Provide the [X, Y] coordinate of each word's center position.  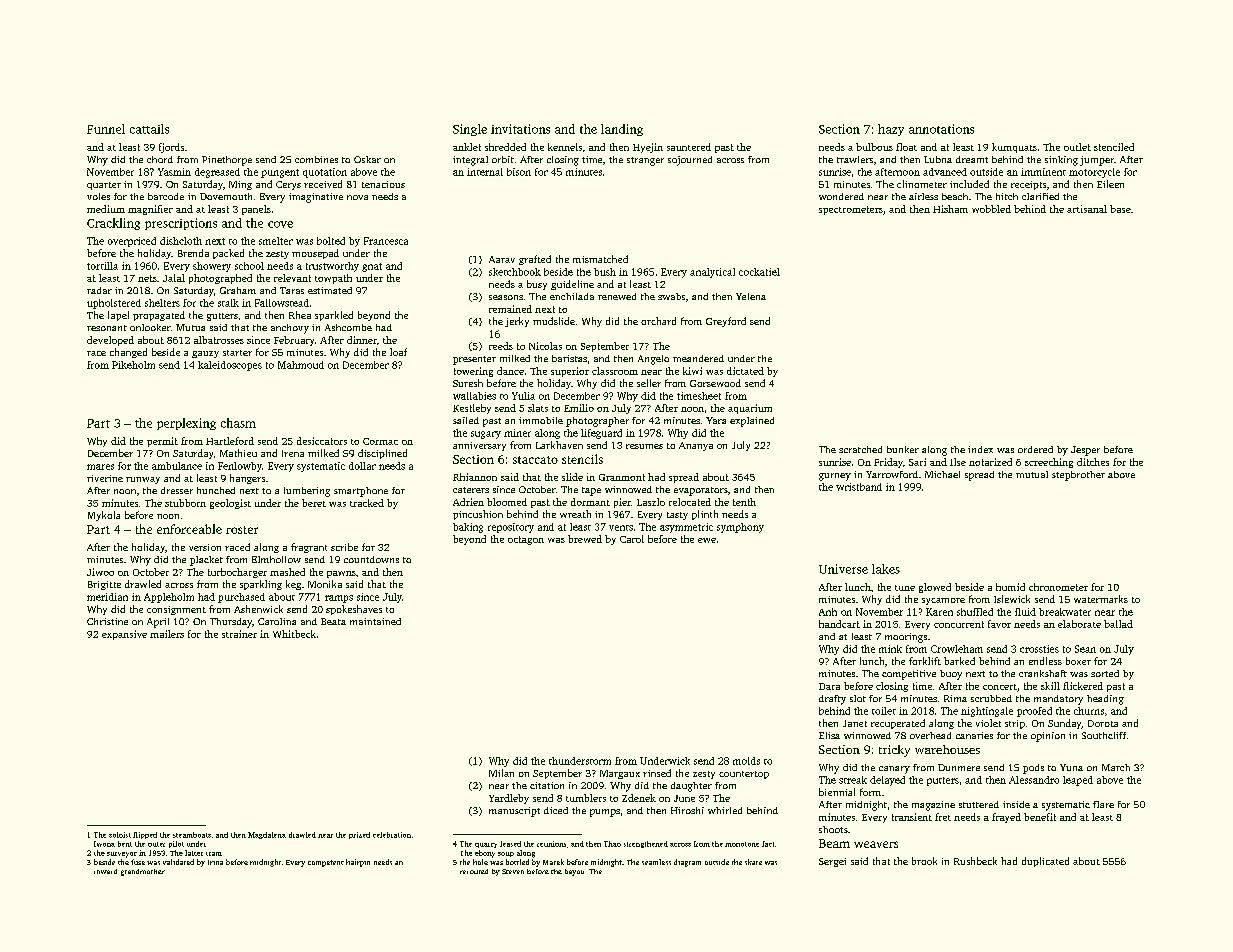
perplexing [186, 424]
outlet [1077, 147]
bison [519, 172]
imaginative [316, 198]
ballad [1118, 624]
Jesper [1085, 451]
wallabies [474, 396]
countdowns [371, 559]
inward [105, 871]
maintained [375, 621]
